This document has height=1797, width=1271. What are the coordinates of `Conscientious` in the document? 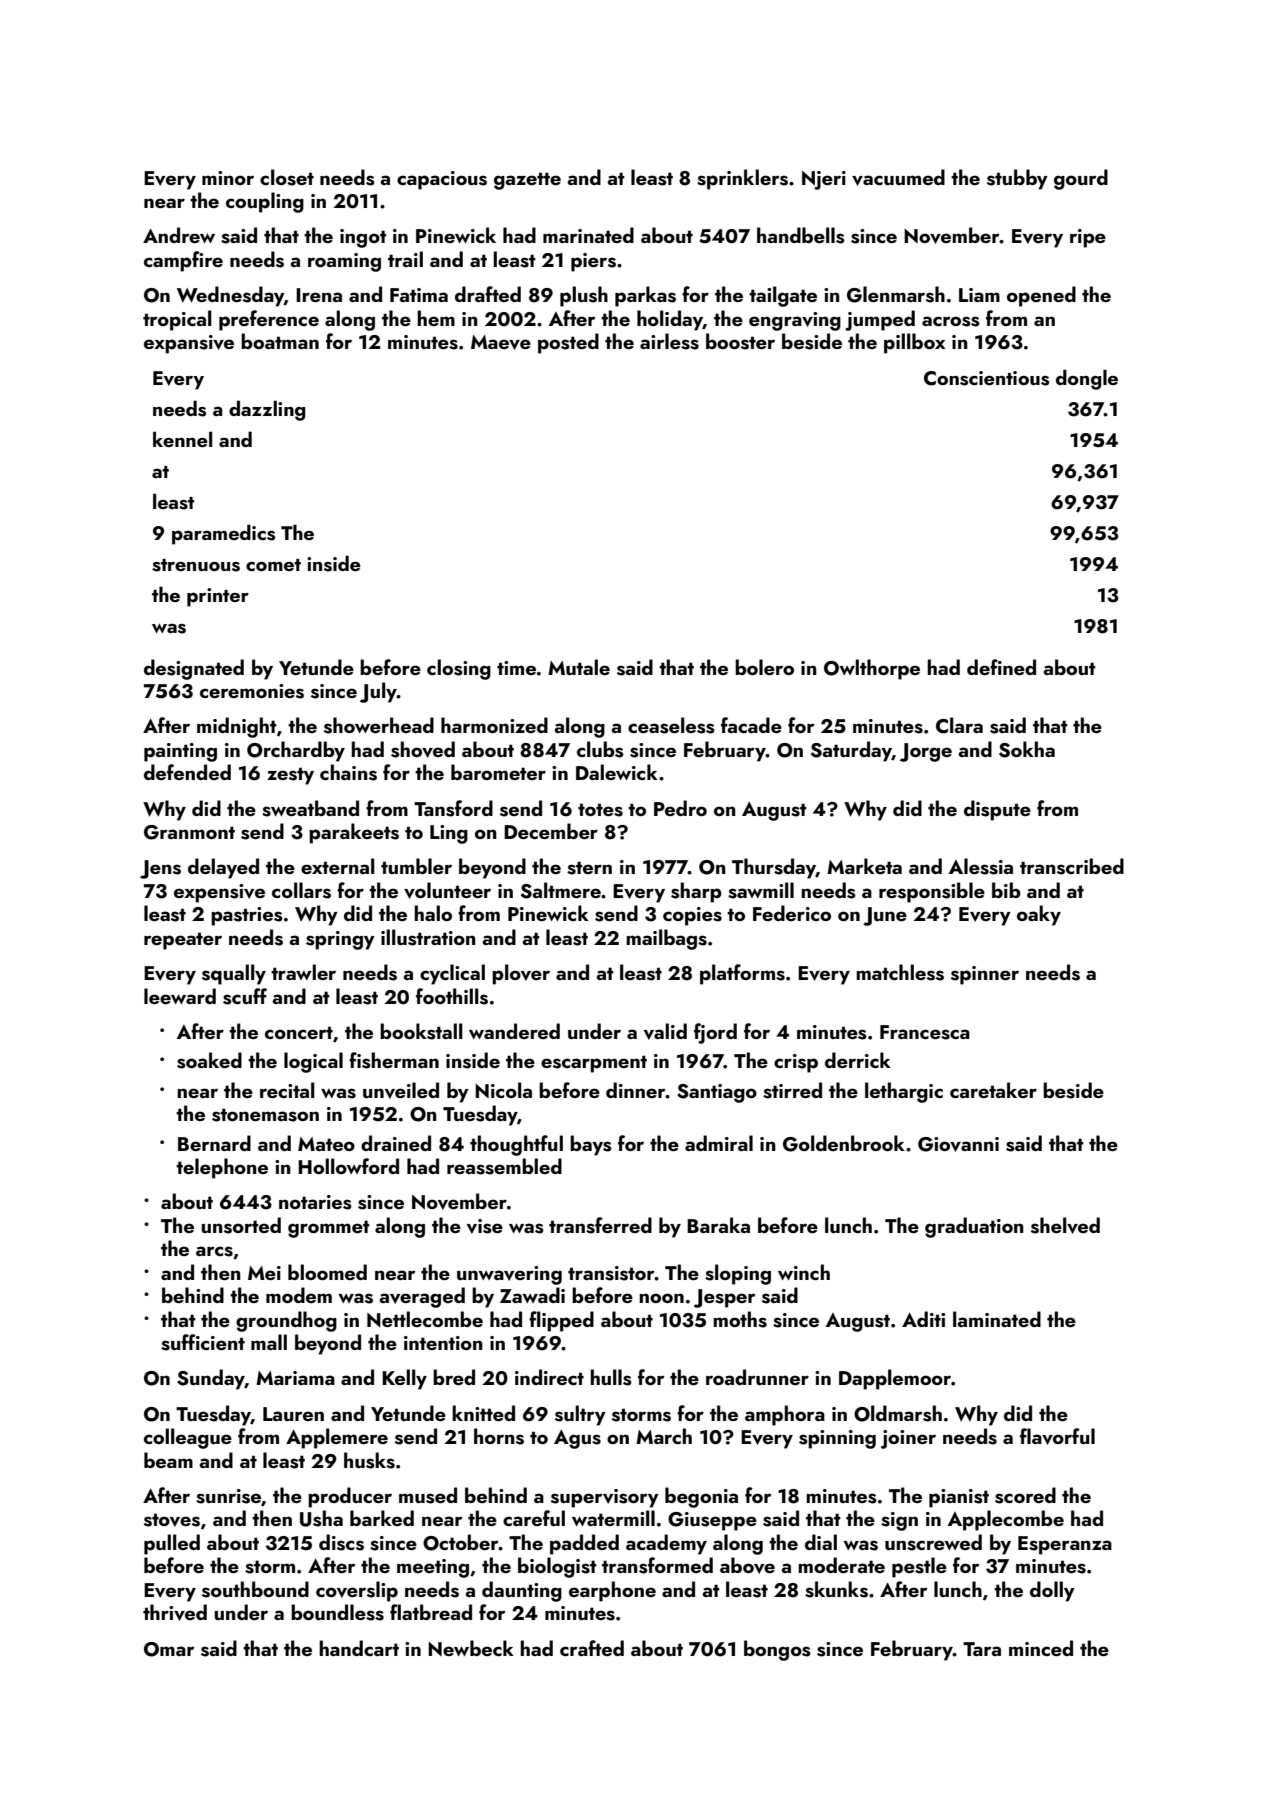 It's located at (986, 378).
